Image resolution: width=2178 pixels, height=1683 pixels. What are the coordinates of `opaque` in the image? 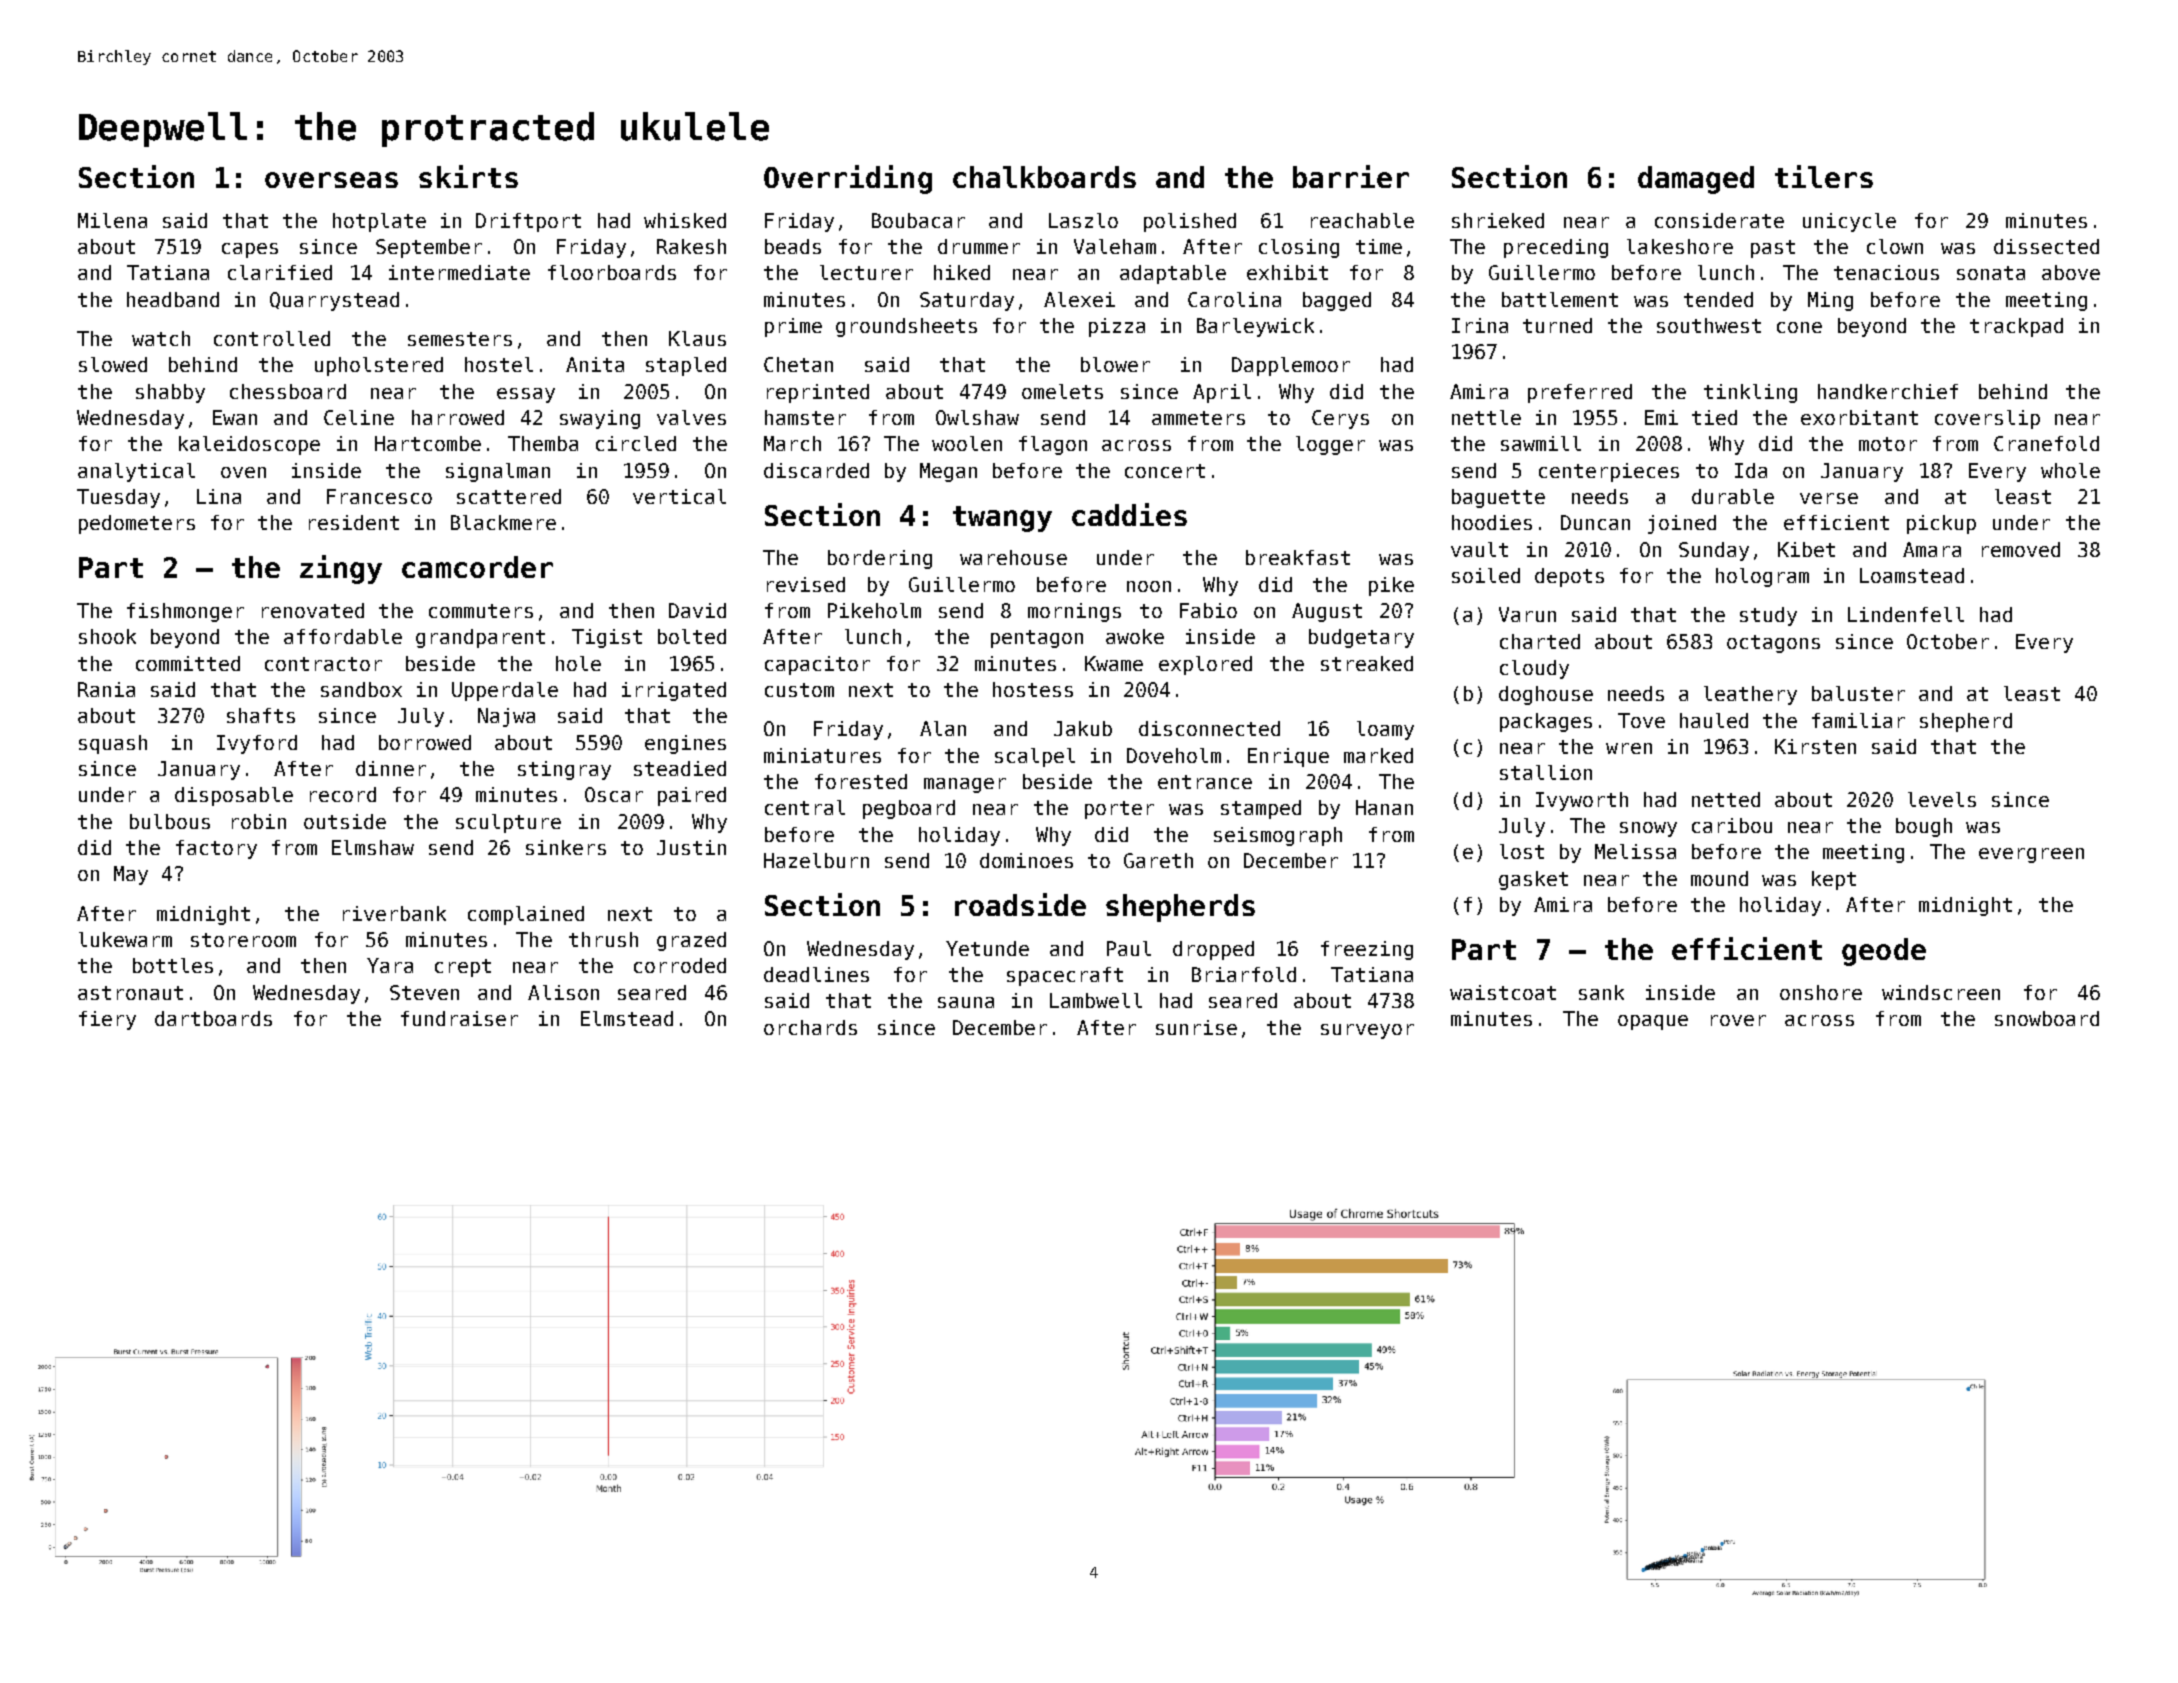 It's located at (1653, 1022).
